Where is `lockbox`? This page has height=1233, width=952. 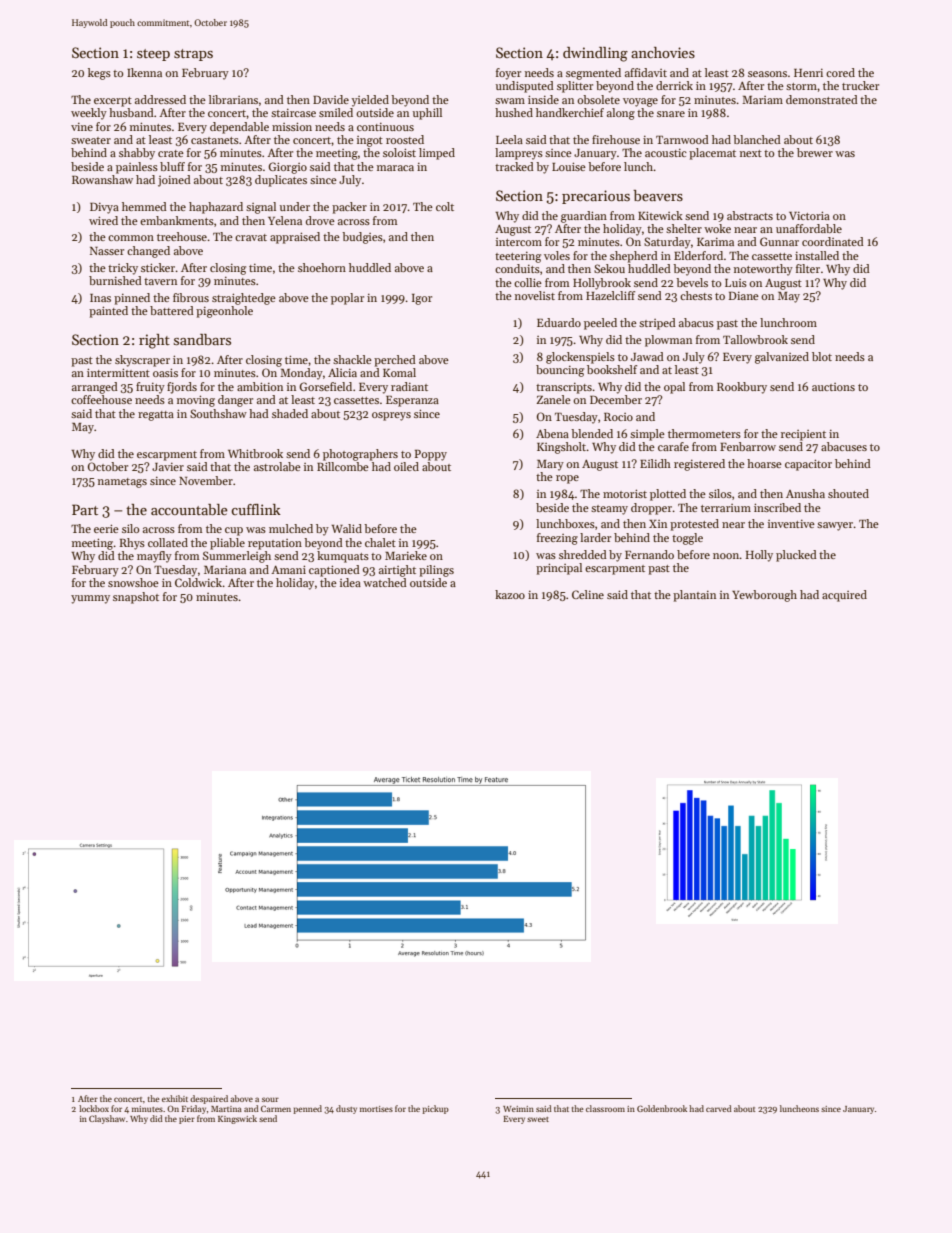
lockbox is located at coordinates (94, 1108).
